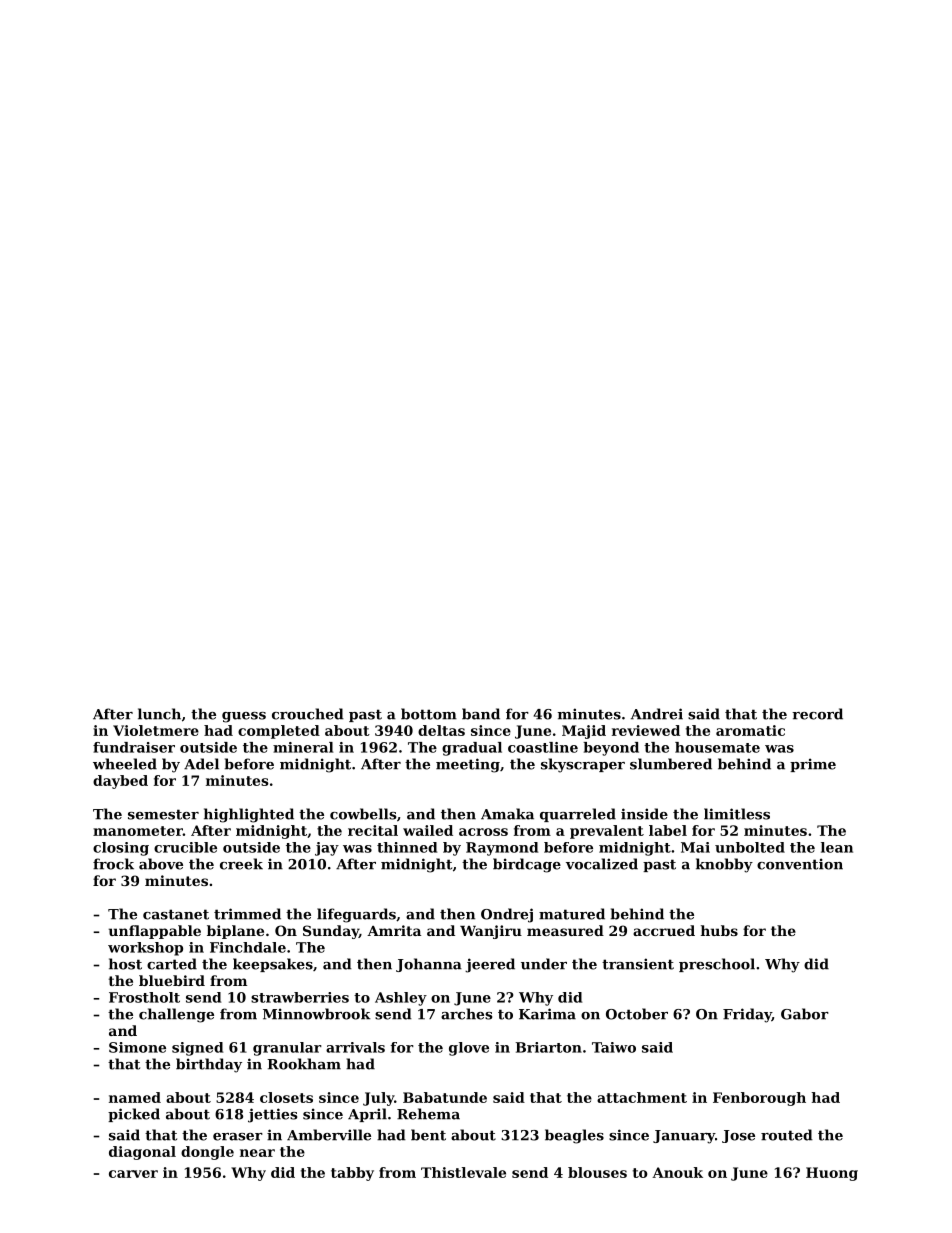 This screenshot has height=1233, width=952. Describe the element at coordinates (155, 932) in the screenshot. I see `unflappable` at that location.
